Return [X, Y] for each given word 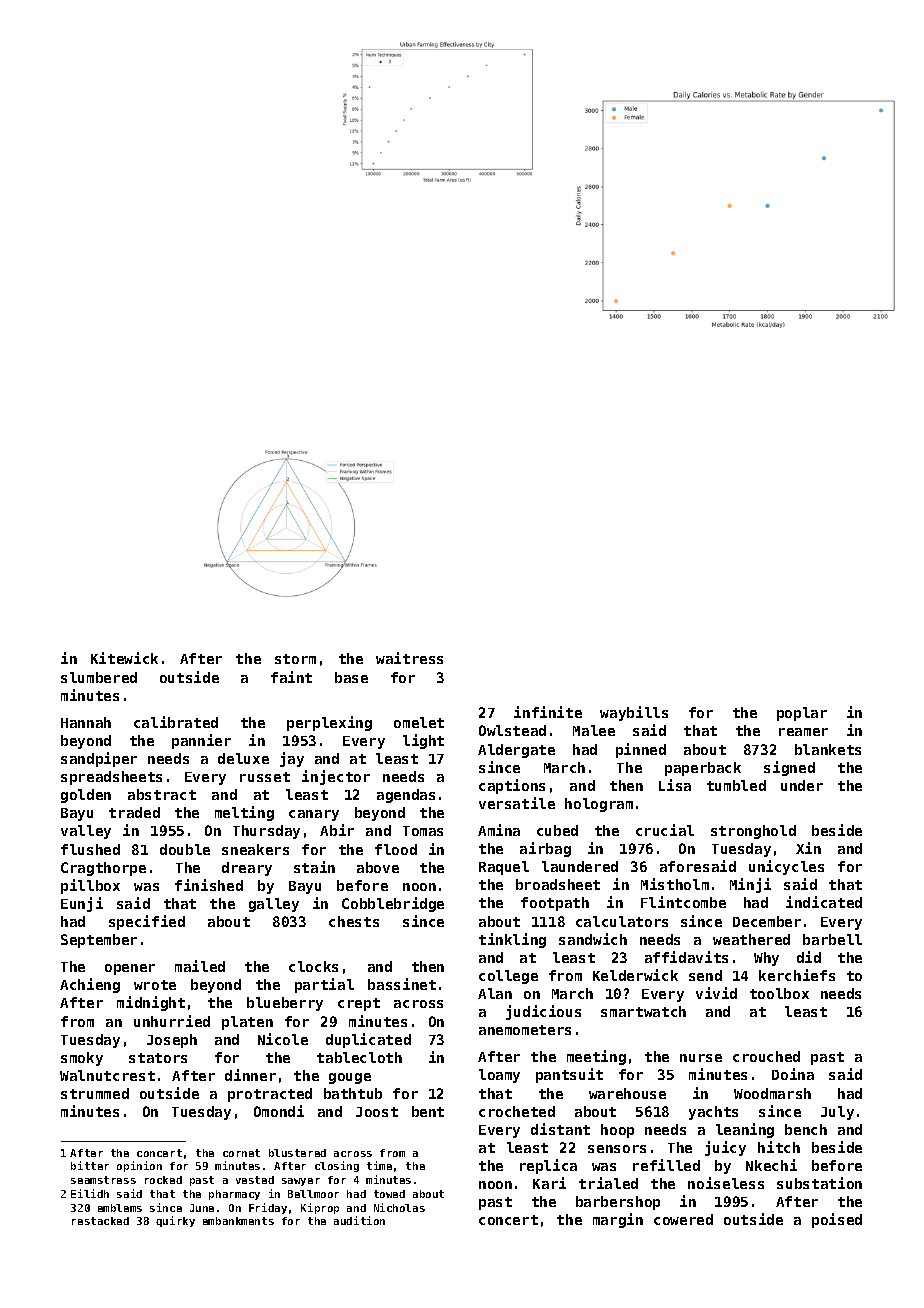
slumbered [99, 677]
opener [130, 969]
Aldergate [516, 751]
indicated [824, 902]
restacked [100, 1221]
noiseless [726, 1183]
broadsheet [558, 884]
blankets [828, 749]
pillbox [90, 886]
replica [548, 1166]
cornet [241, 1153]
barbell [832, 939]
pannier [201, 741]
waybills [634, 713]
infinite [548, 712]
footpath [555, 904]
